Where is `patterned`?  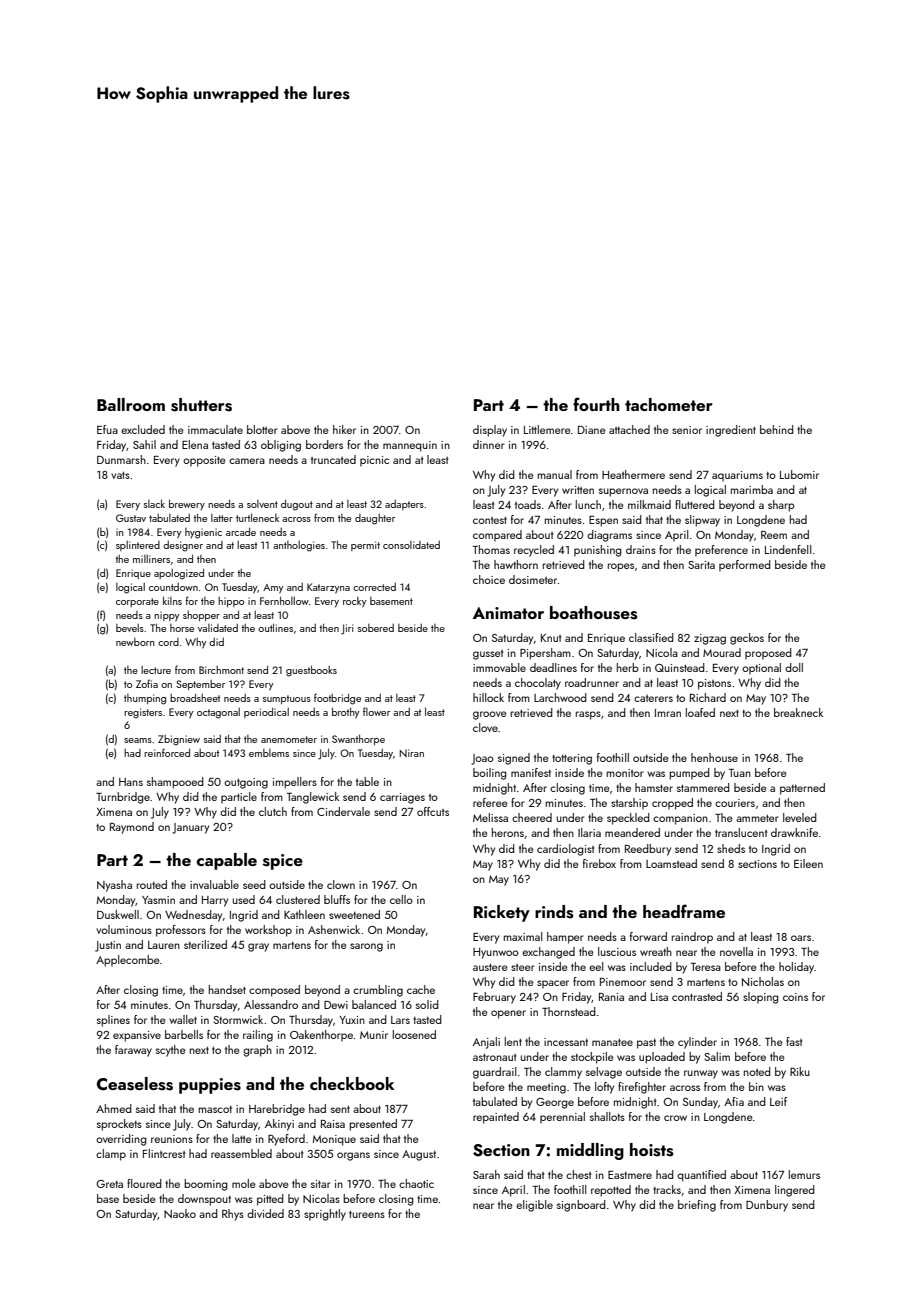
patterned is located at coordinates (802, 789).
